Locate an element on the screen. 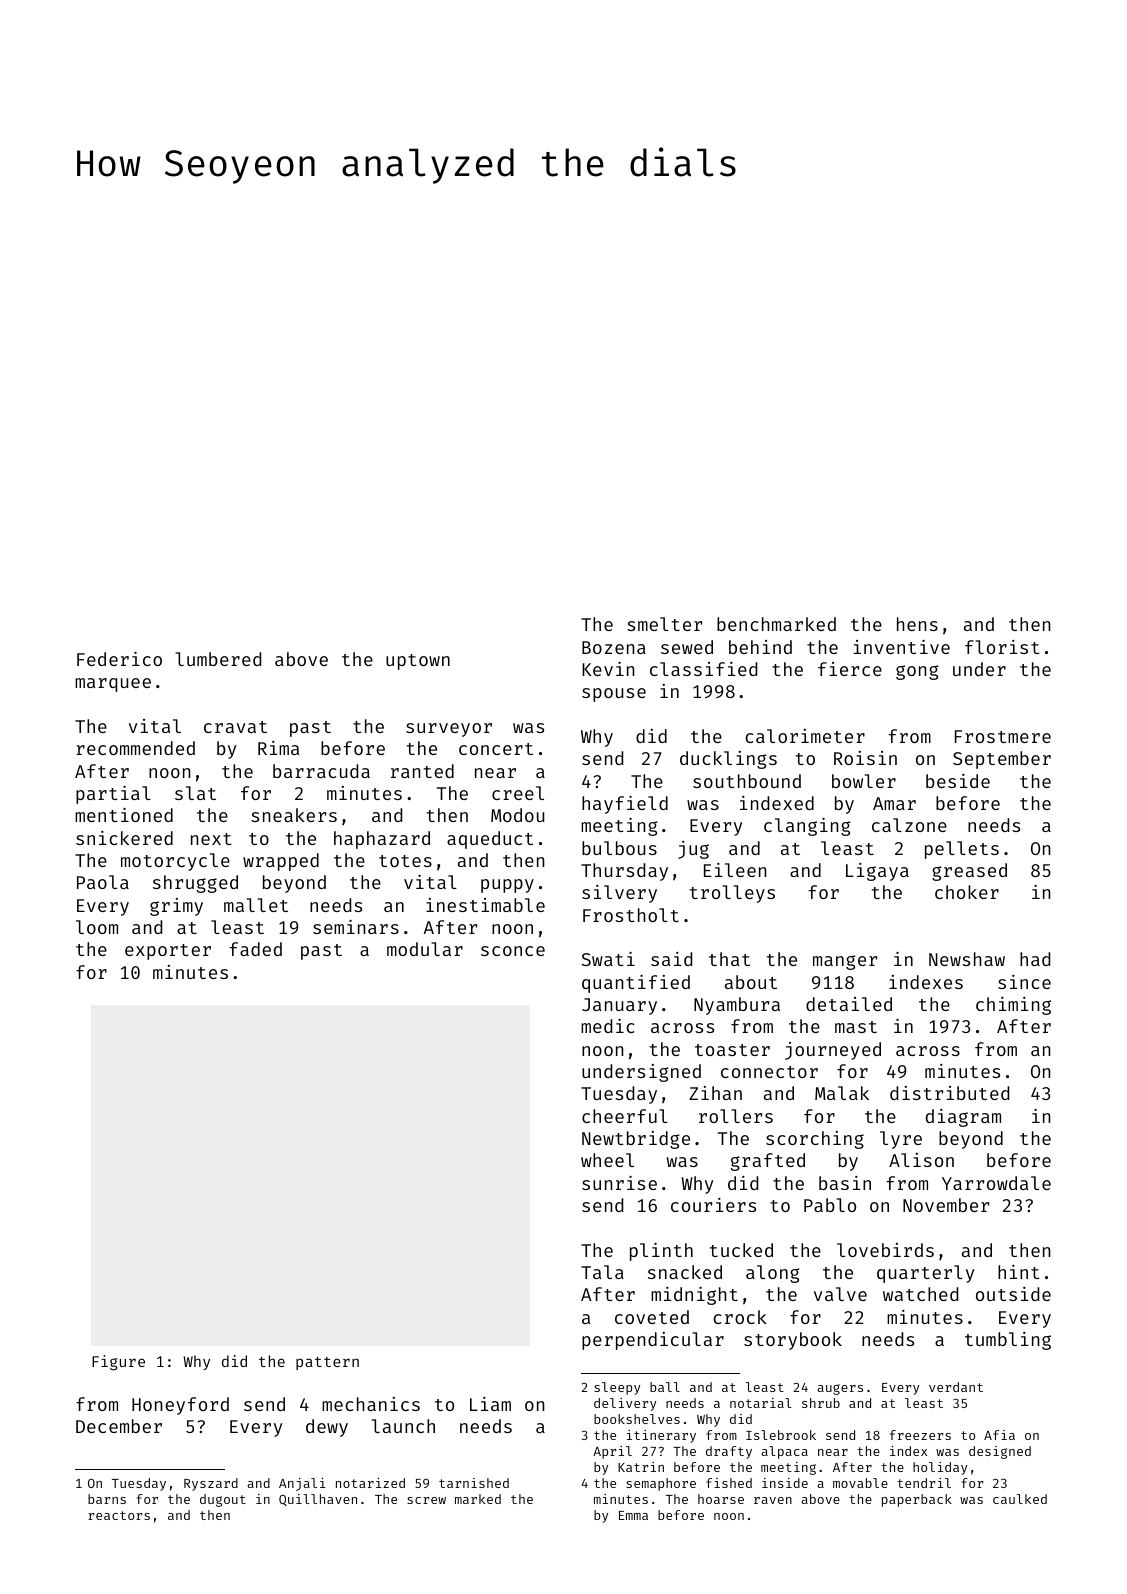 The image size is (1127, 1594). florist is located at coordinates (1002, 647).
